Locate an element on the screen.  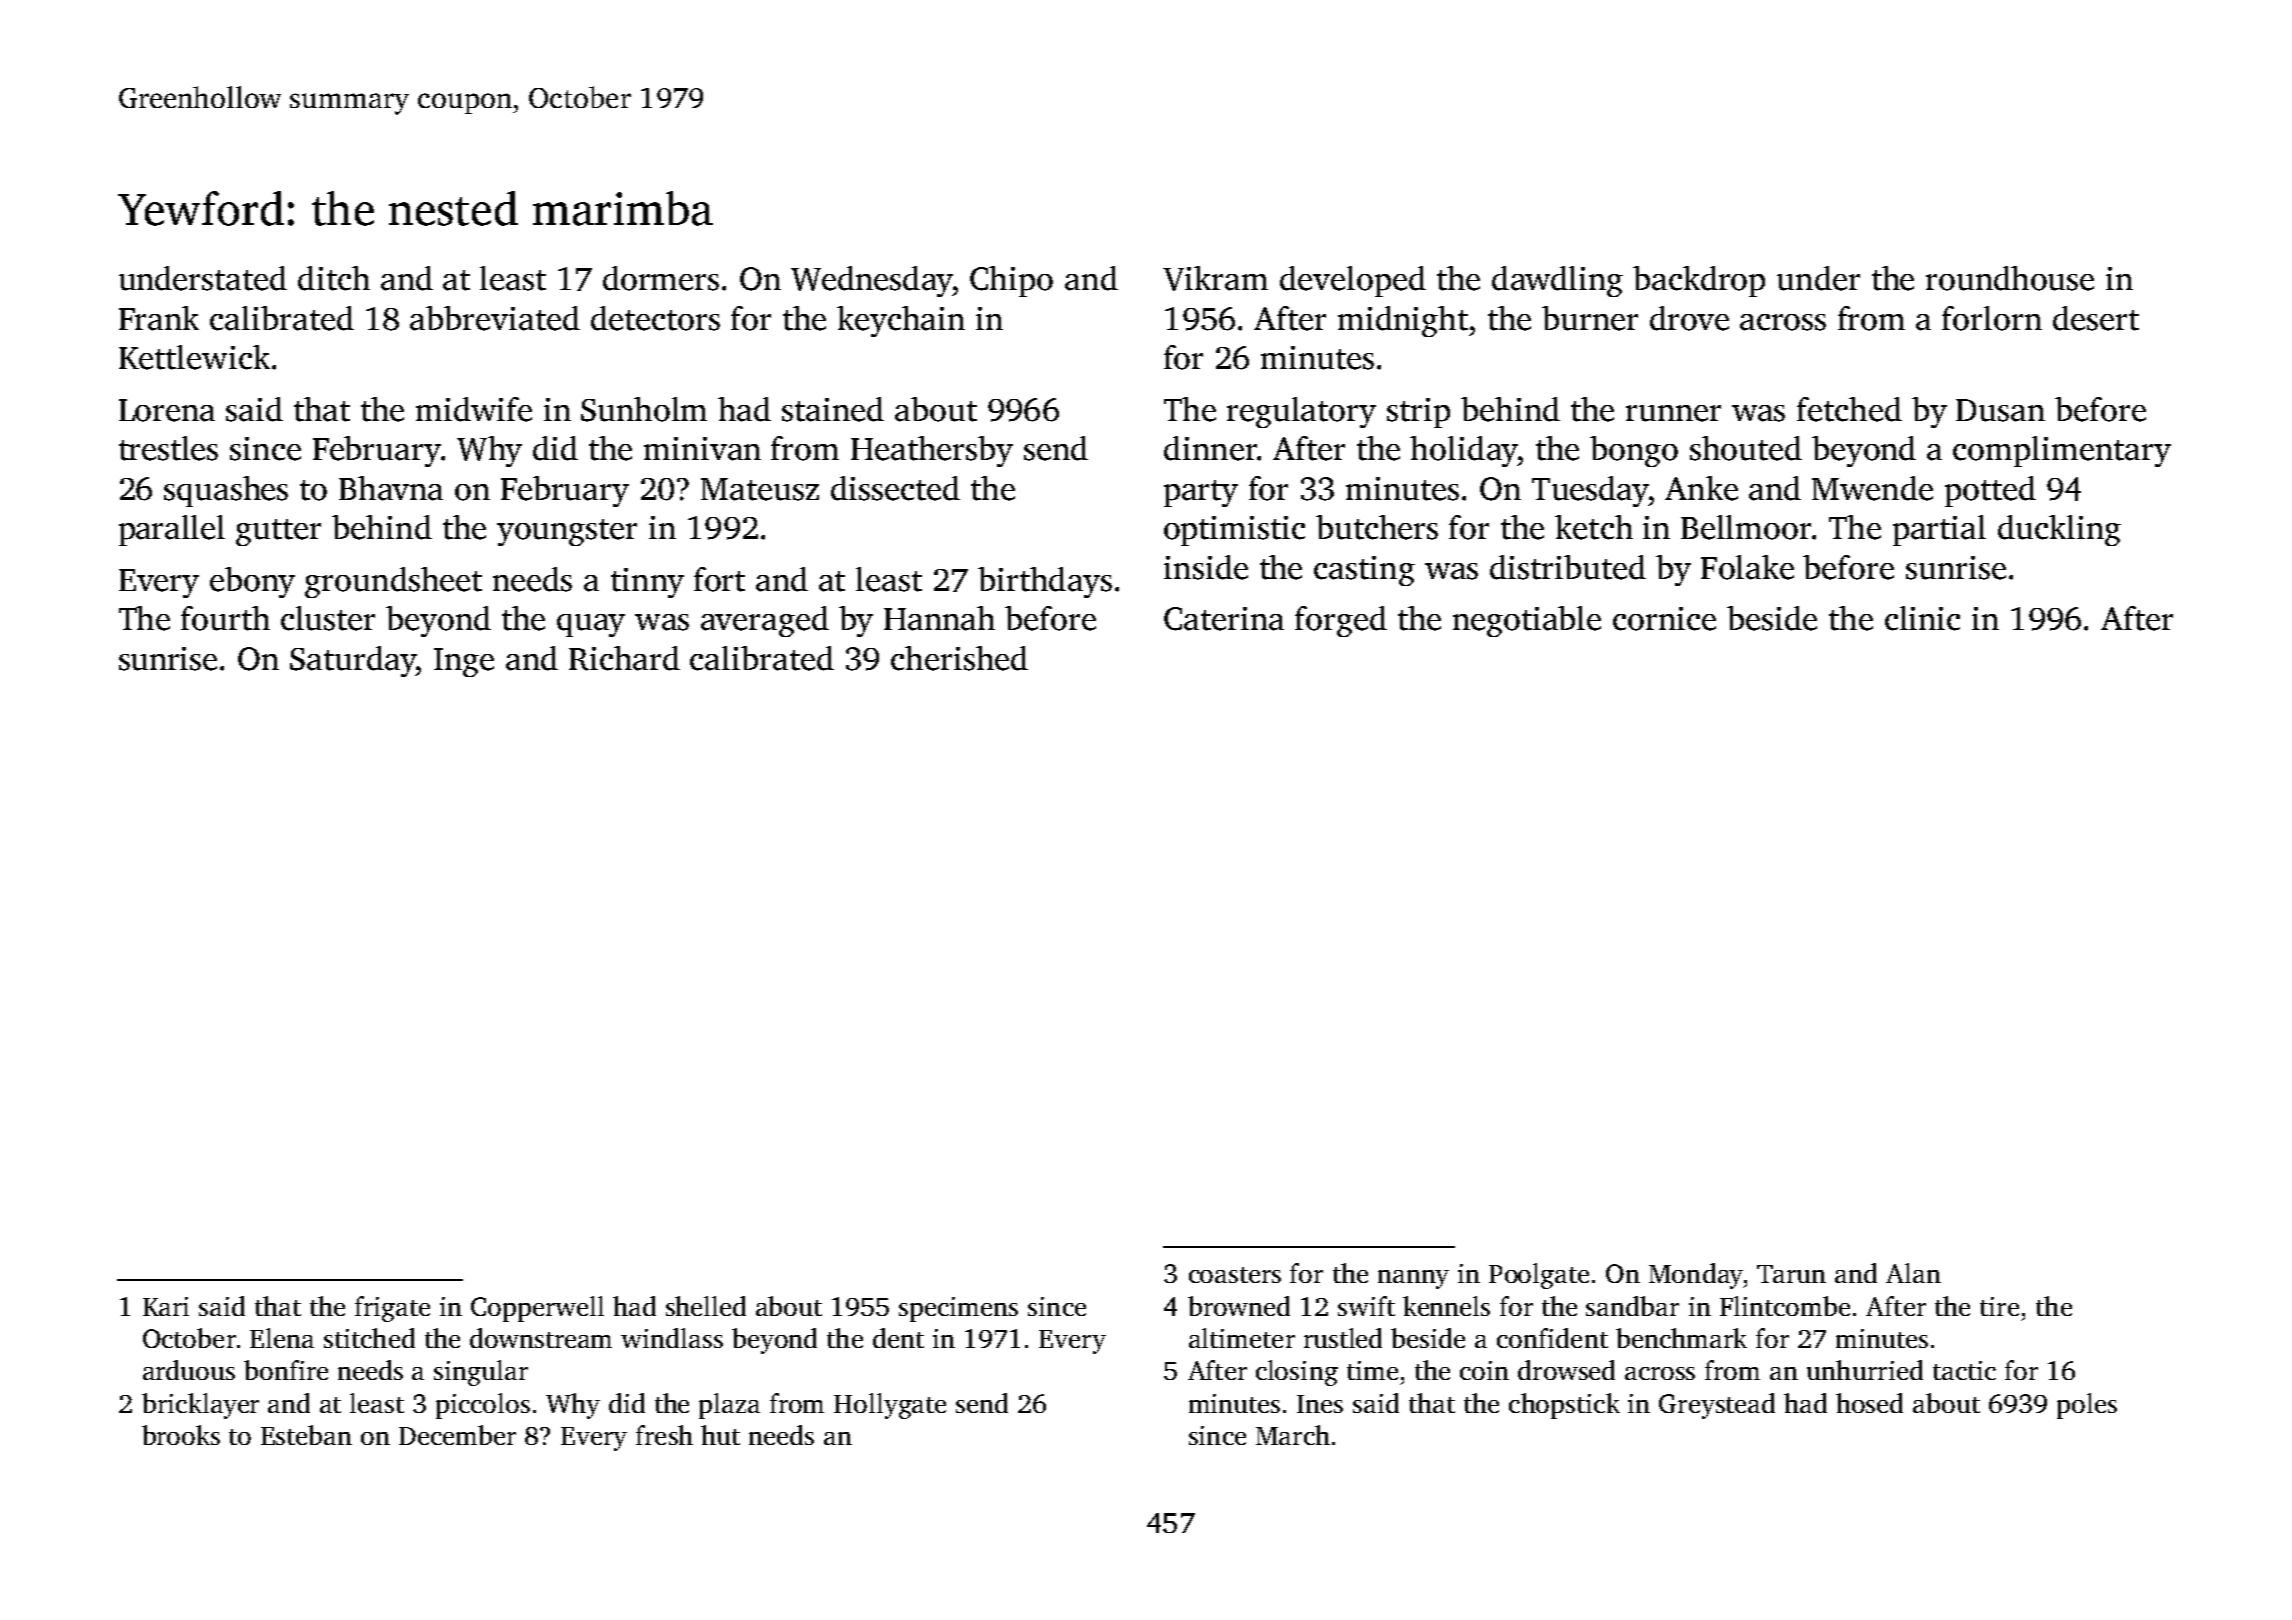
Kari is located at coordinates (166, 1306).
